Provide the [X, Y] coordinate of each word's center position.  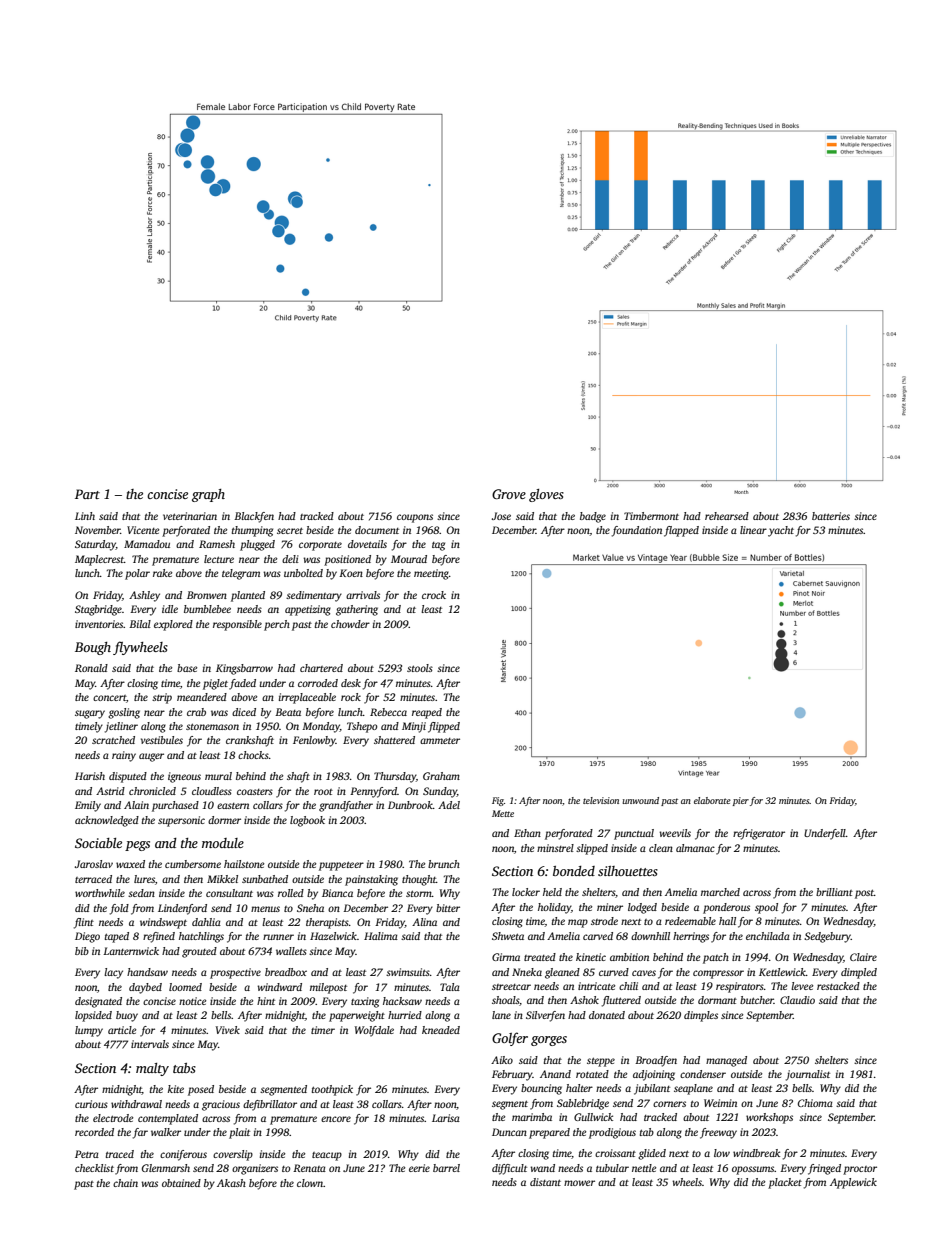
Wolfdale [374, 1031]
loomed [185, 987]
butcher [757, 1000]
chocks [253, 755]
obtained [181, 1183]
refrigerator [759, 834]
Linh [85, 516]
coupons [415, 518]
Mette [503, 813]
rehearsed [727, 516]
